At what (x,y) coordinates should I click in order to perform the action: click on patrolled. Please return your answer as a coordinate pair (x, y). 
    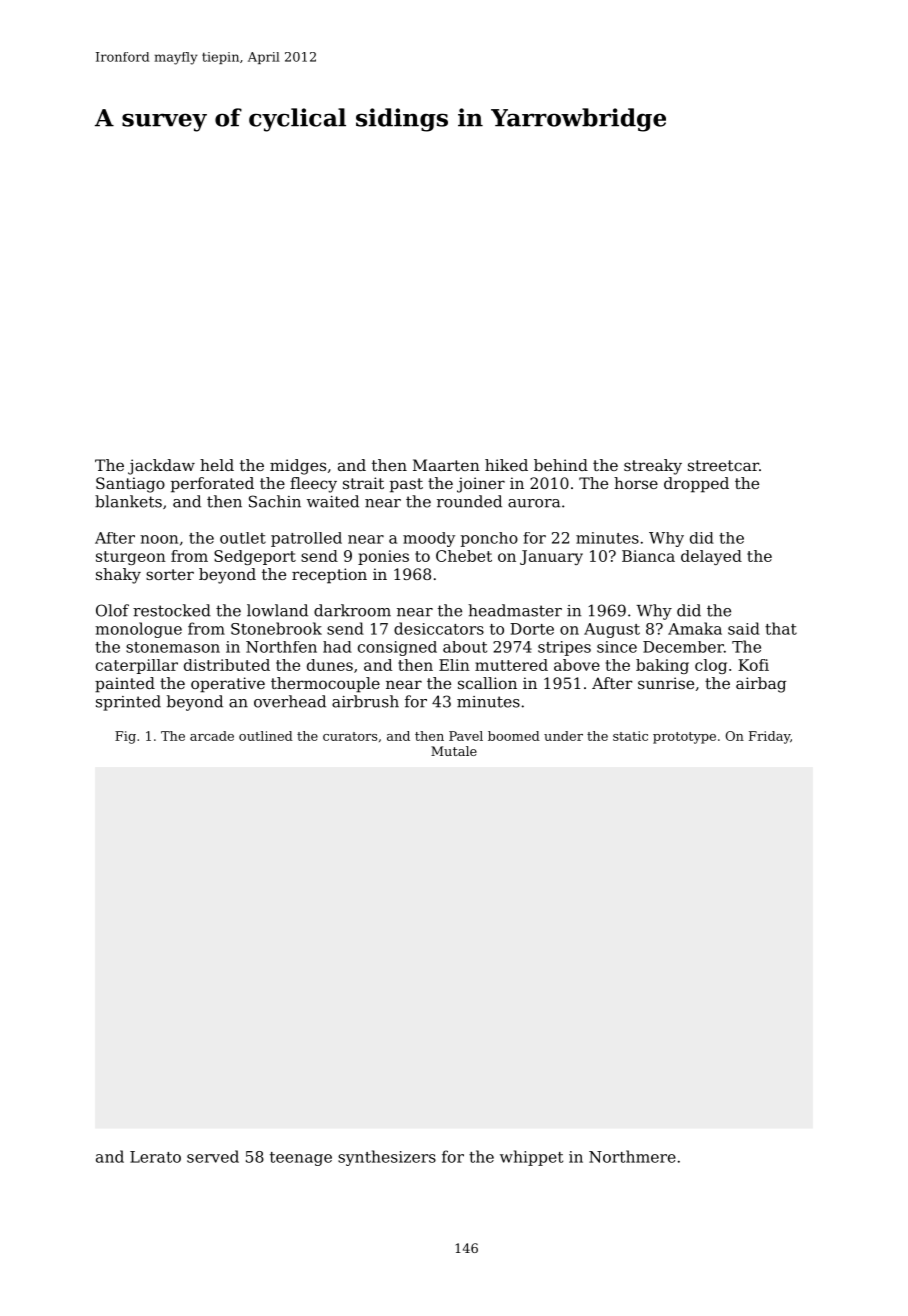
    Looking at the image, I should click on (306, 539).
